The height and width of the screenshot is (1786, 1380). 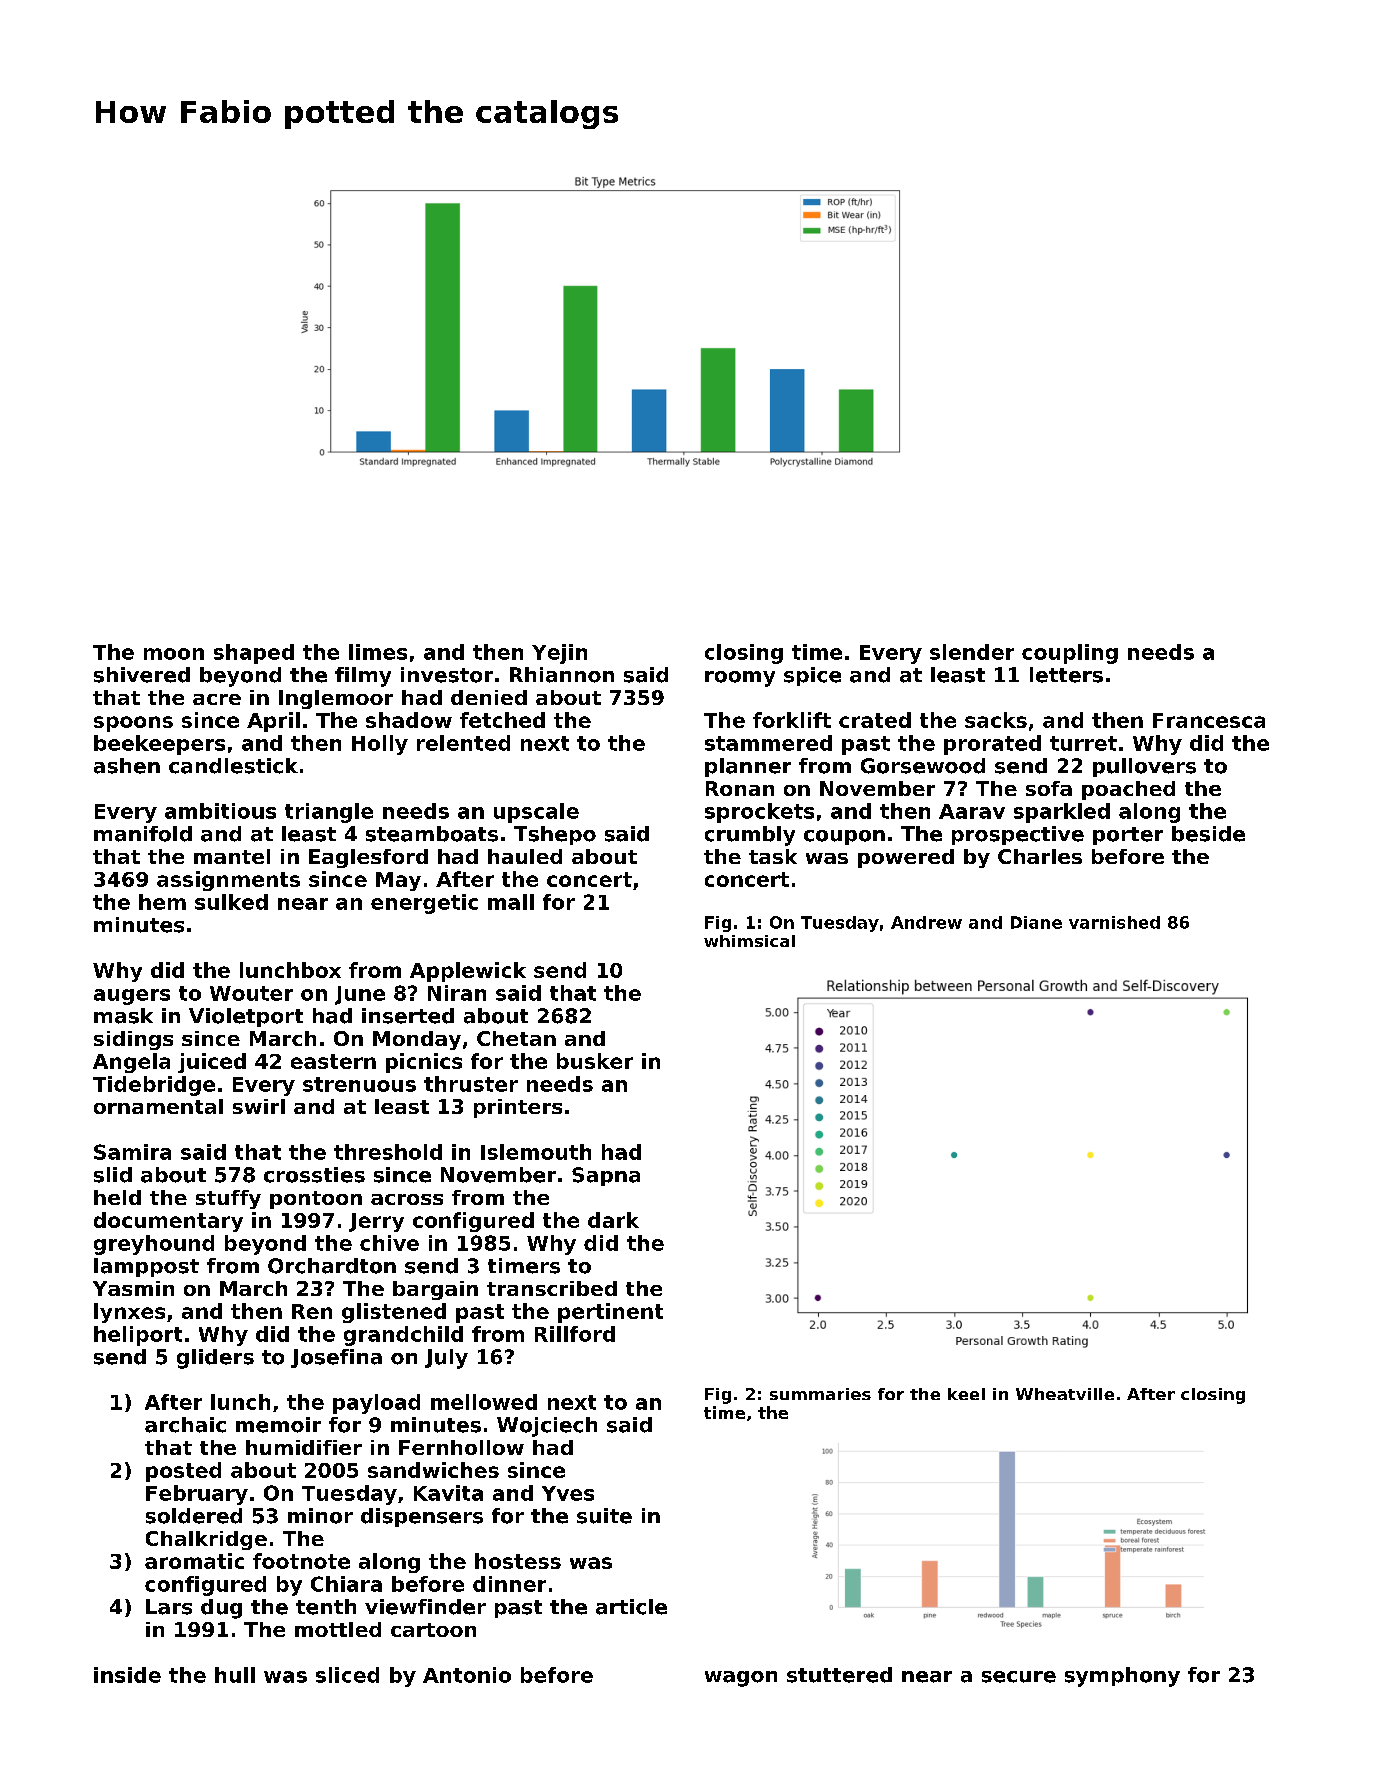 What do you see at coordinates (127, 1675) in the screenshot?
I see `inside` at bounding box center [127, 1675].
